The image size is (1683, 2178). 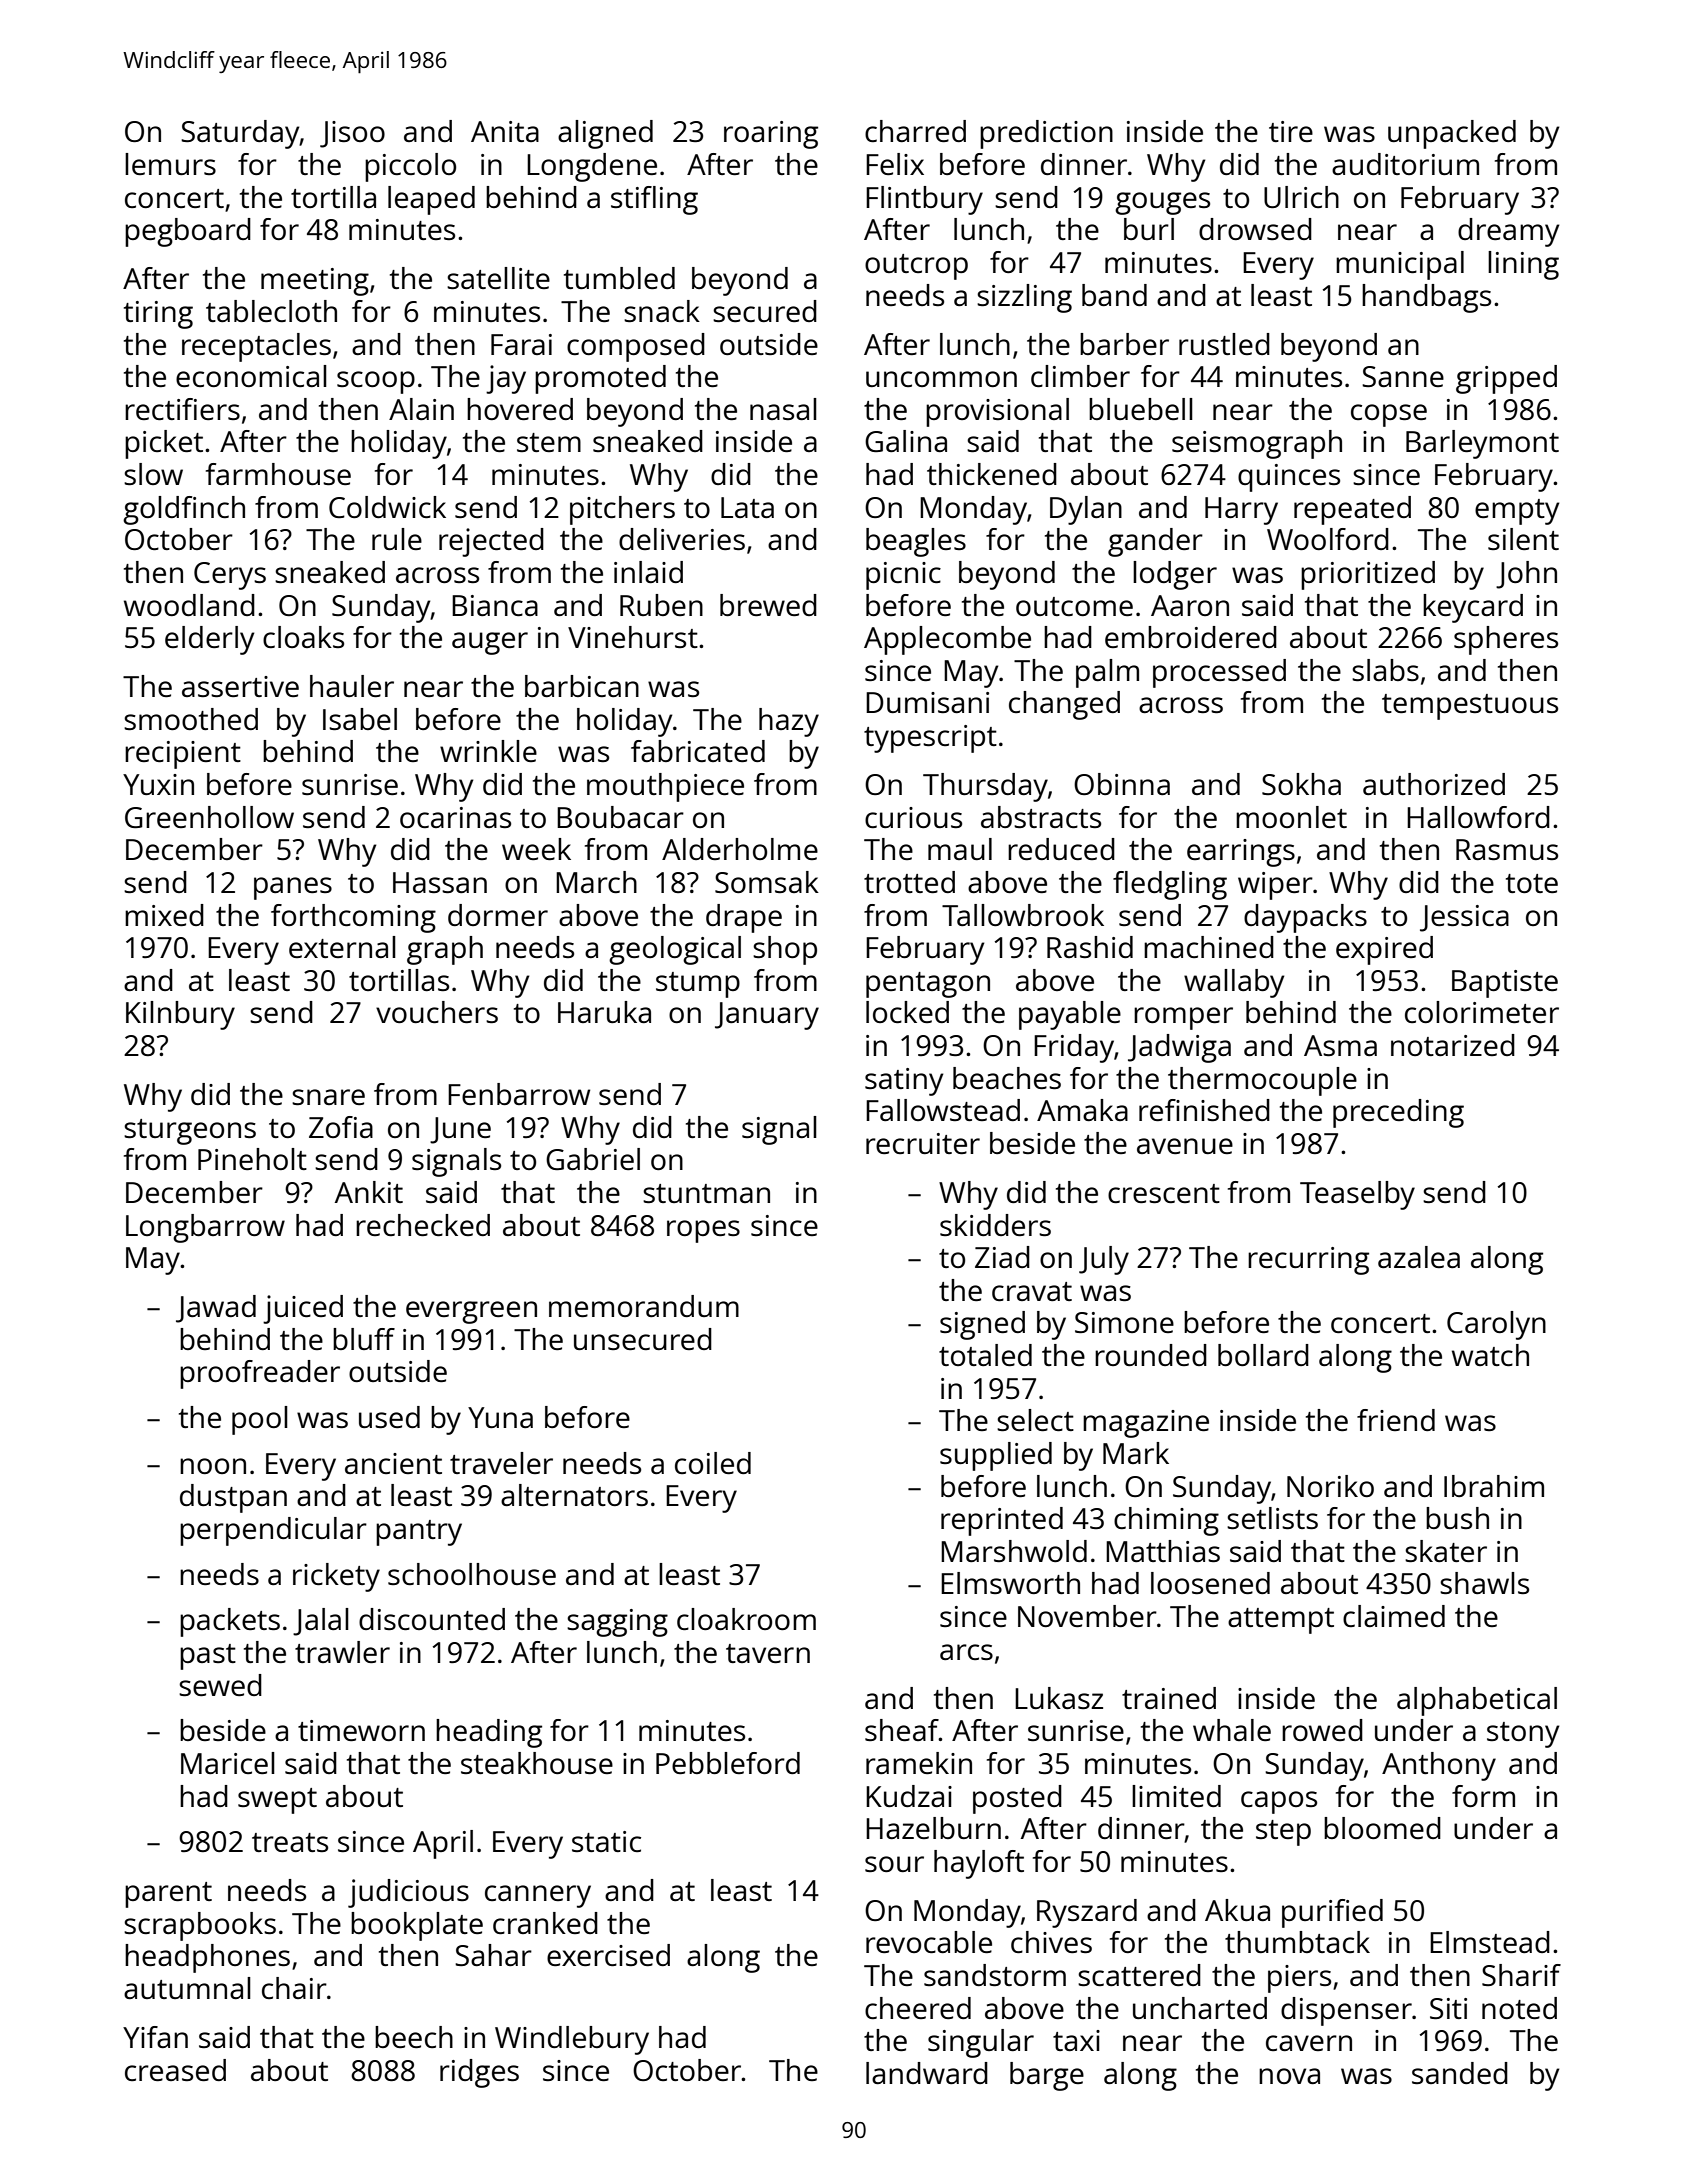 What do you see at coordinates (746, 1619) in the screenshot?
I see `cloakroom` at bounding box center [746, 1619].
